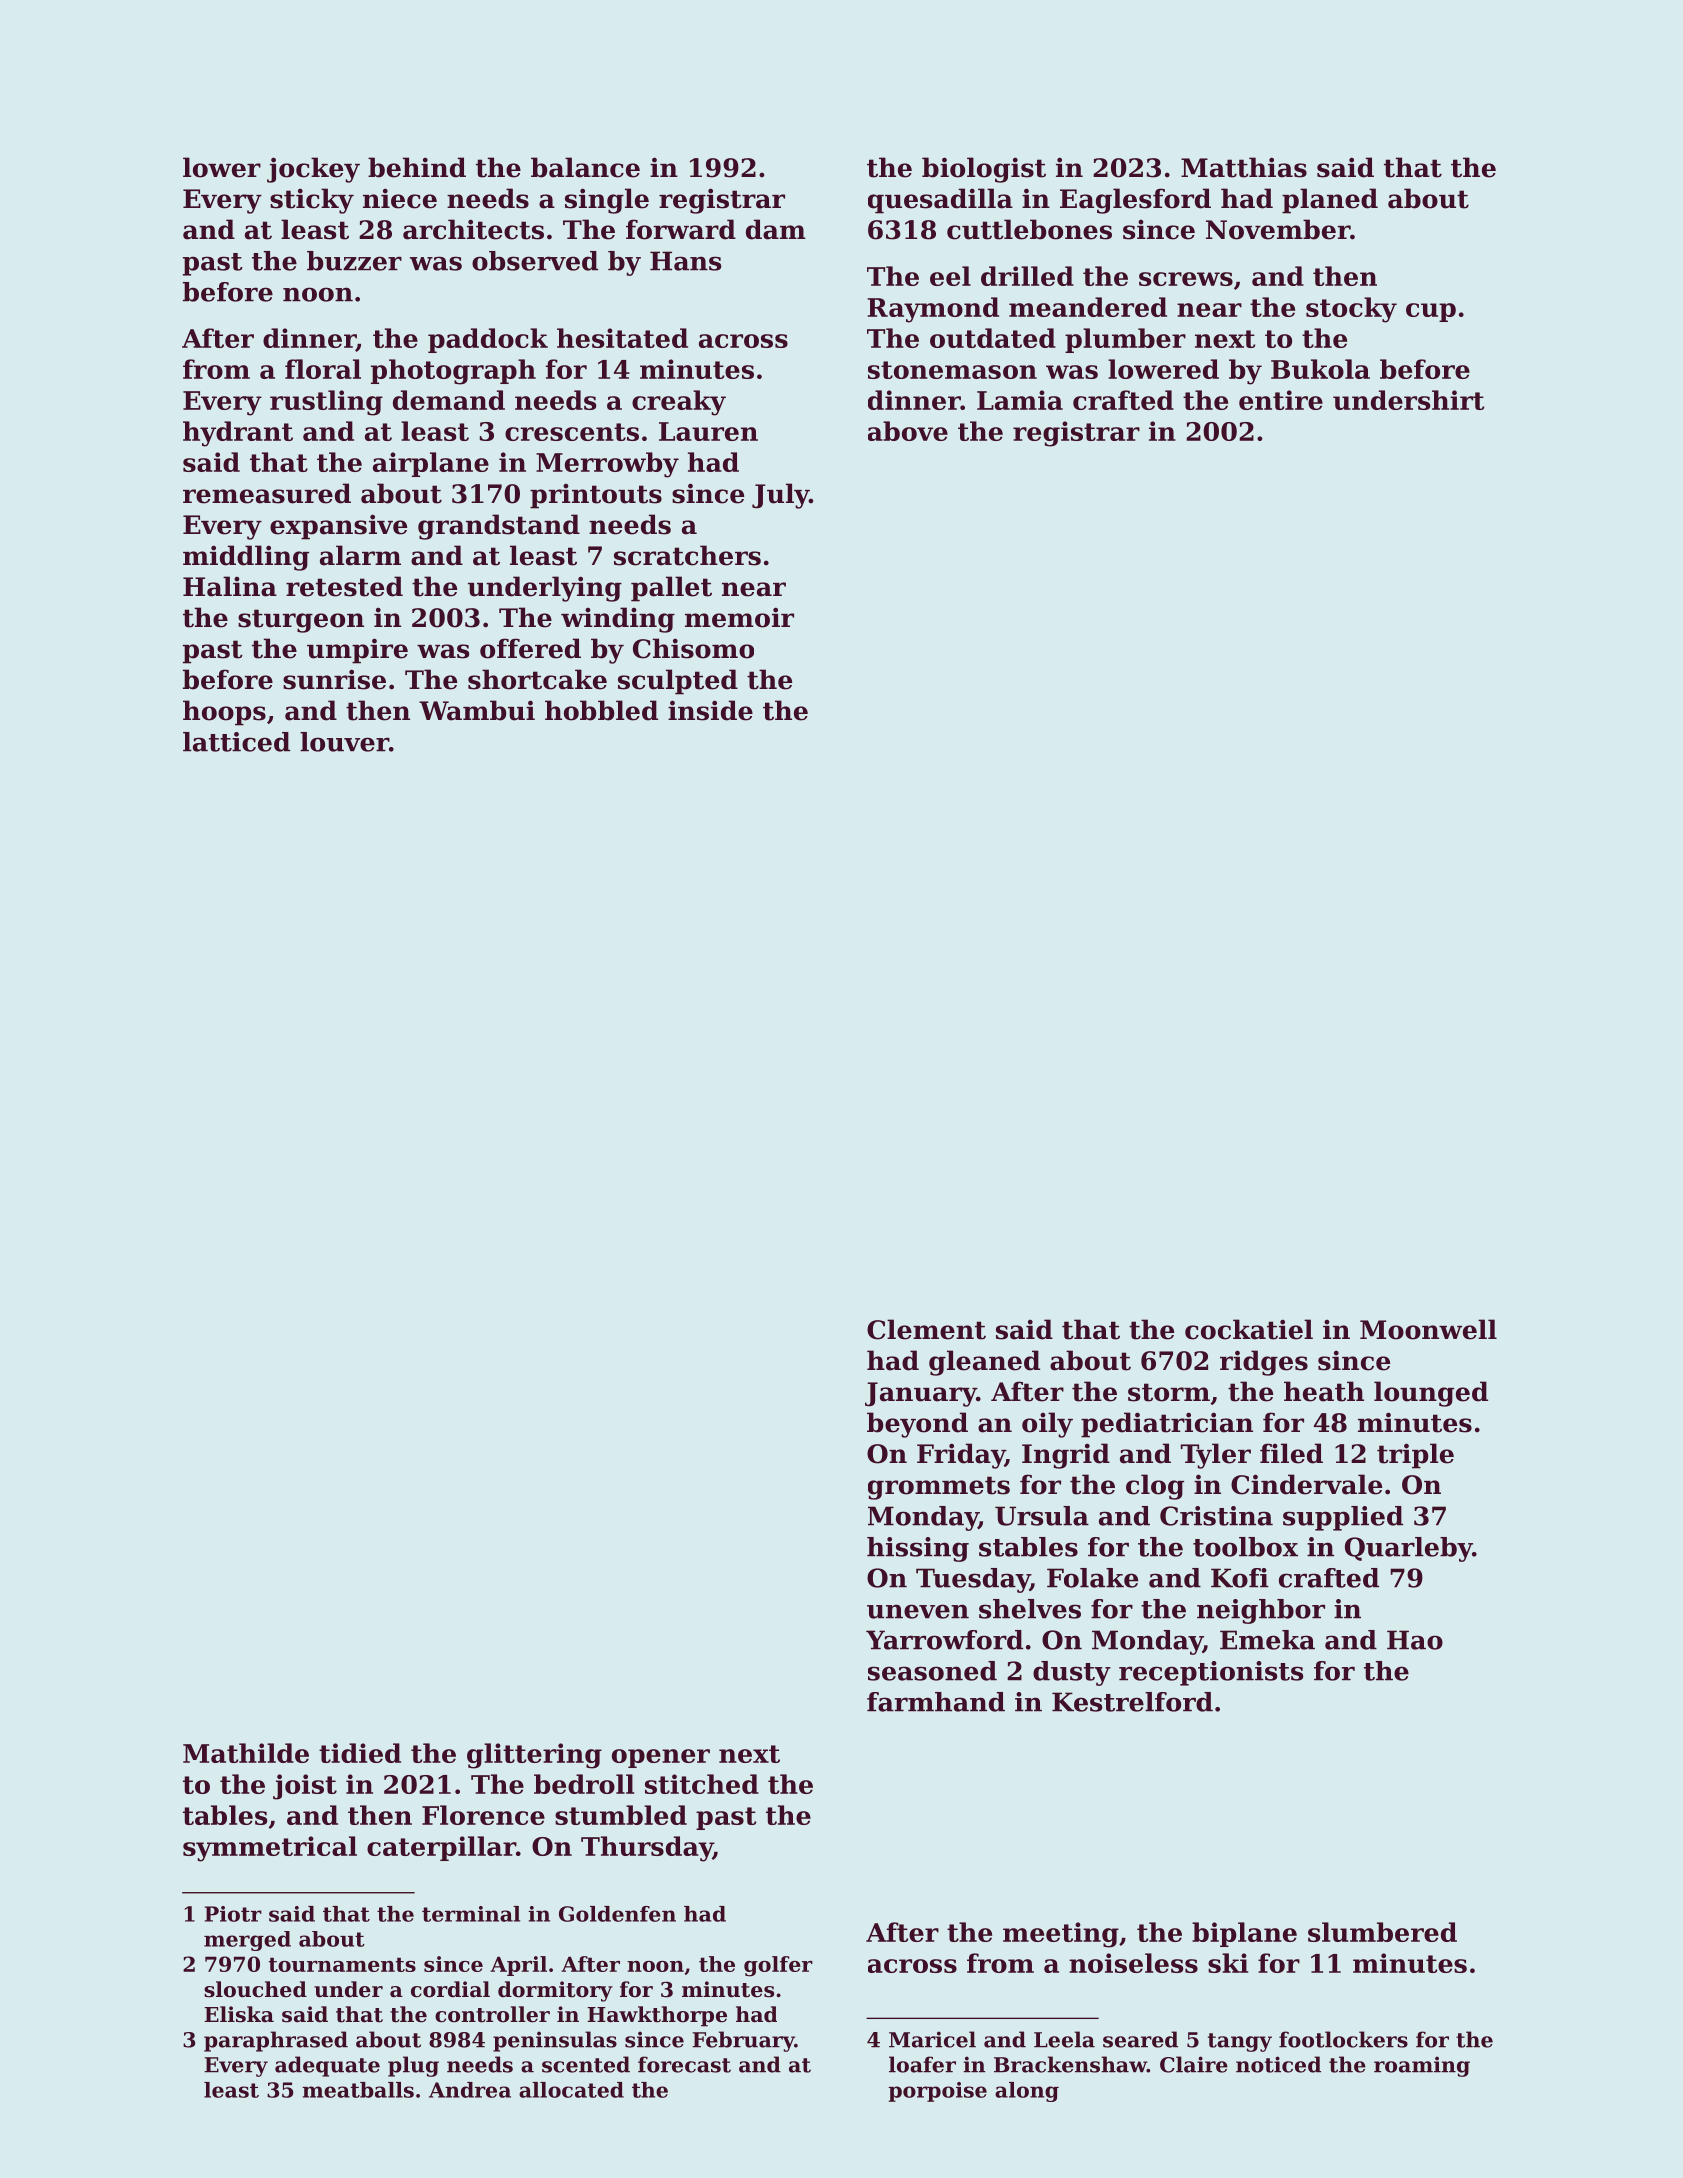 This document has width=1683, height=2178. I want to click on Moonwell, so click(1428, 1329).
